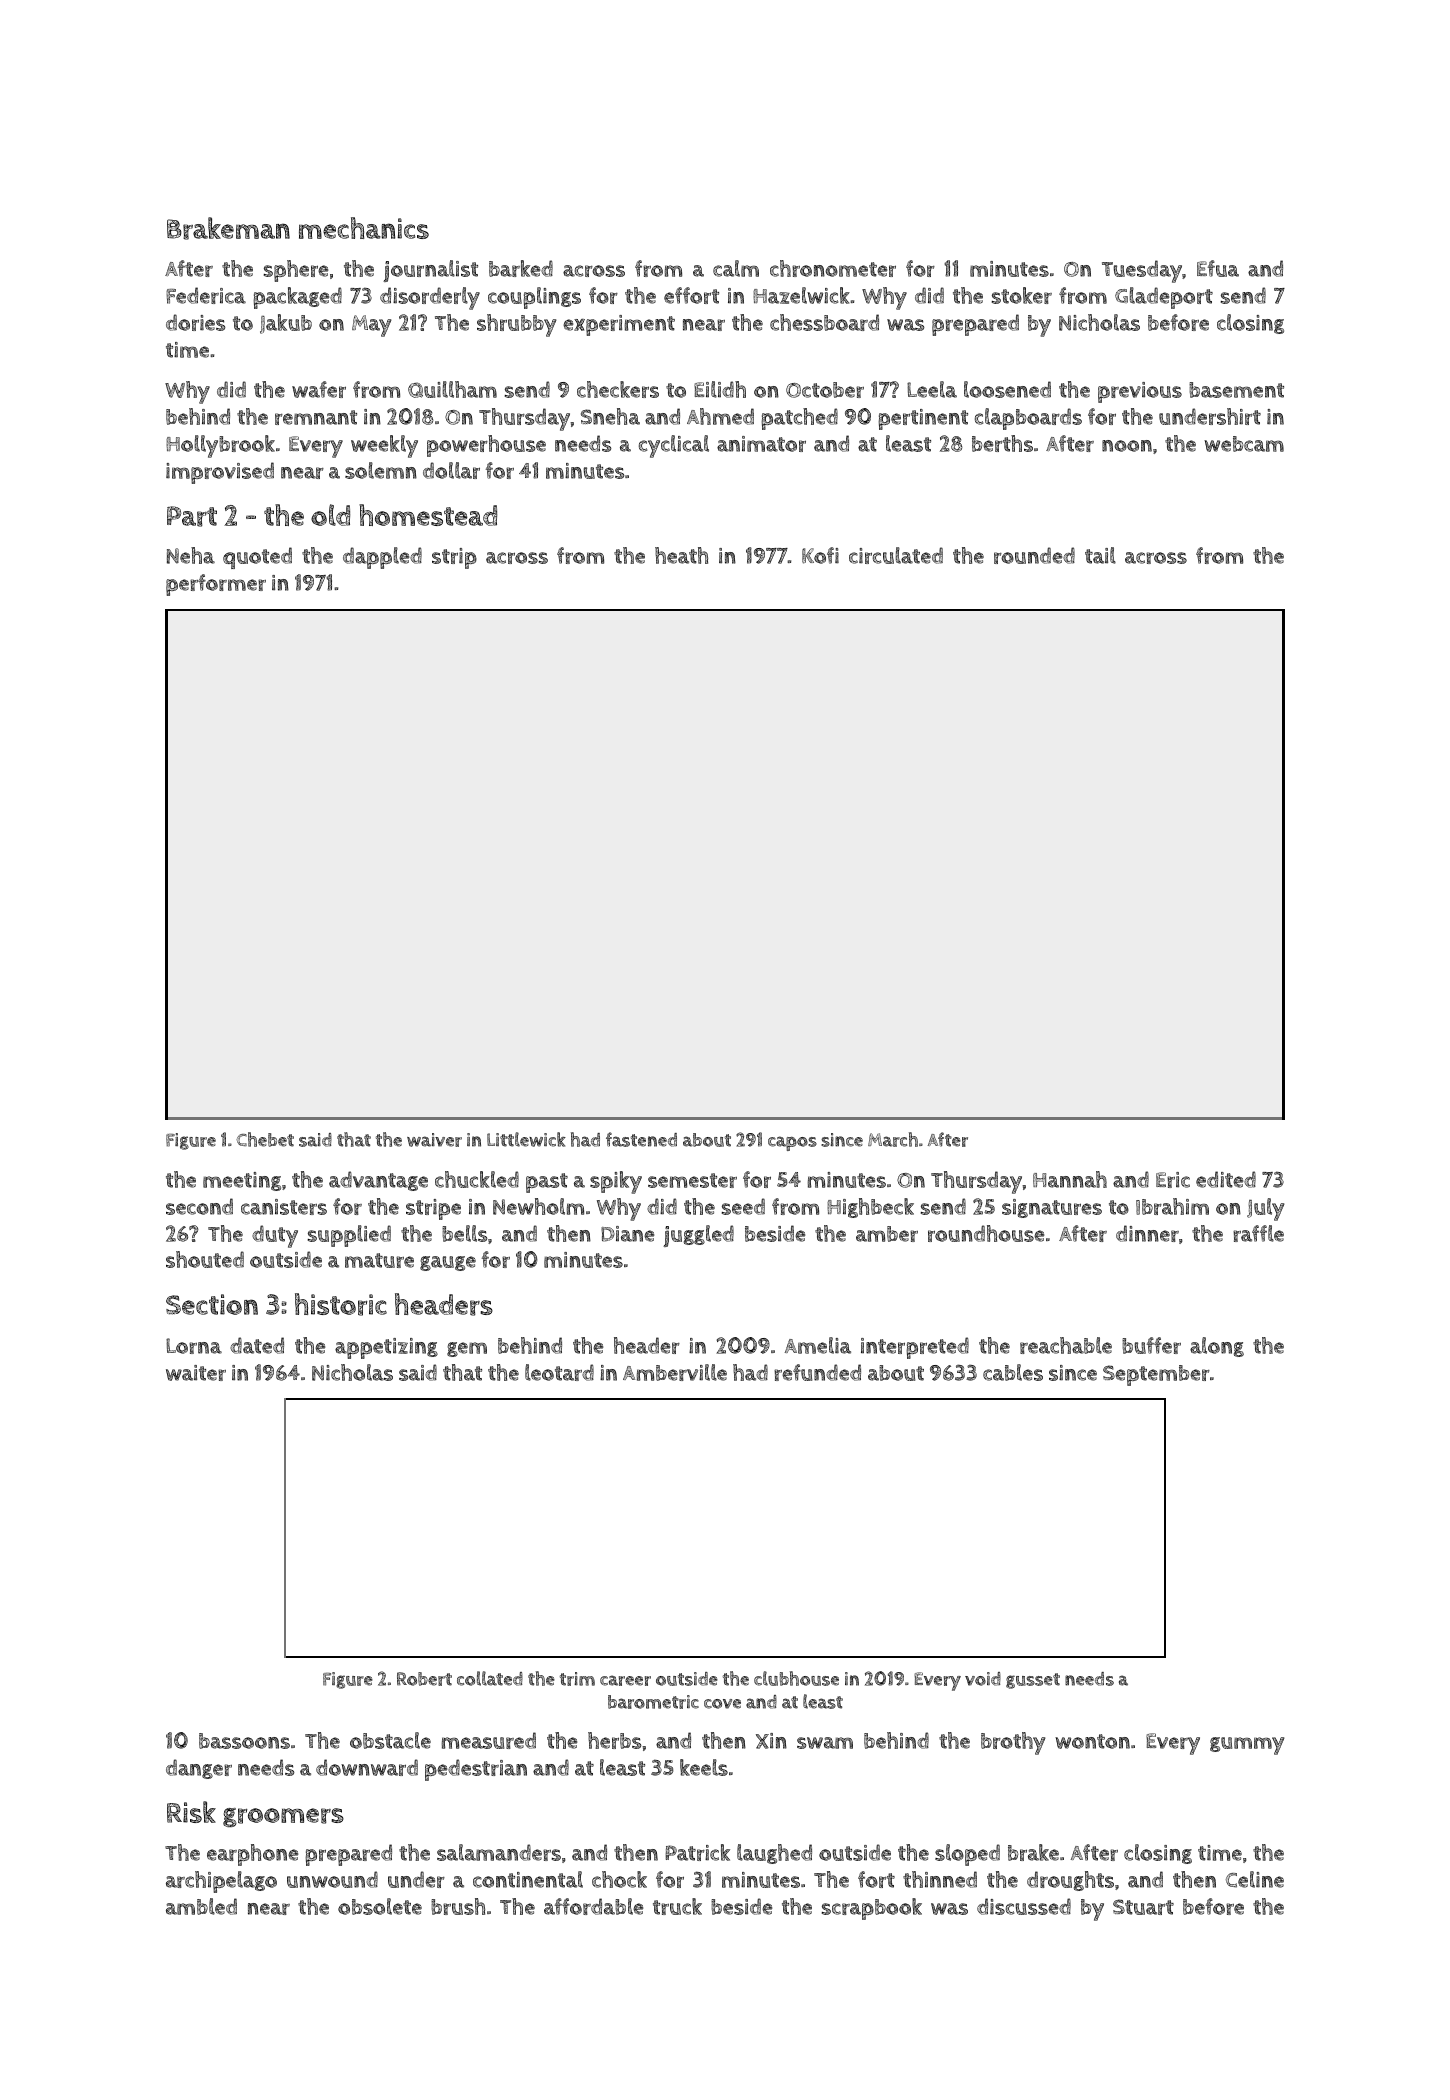 This screenshot has height=2100, width=1450. Describe the element at coordinates (743, 1206) in the screenshot. I see `seed` at that location.
